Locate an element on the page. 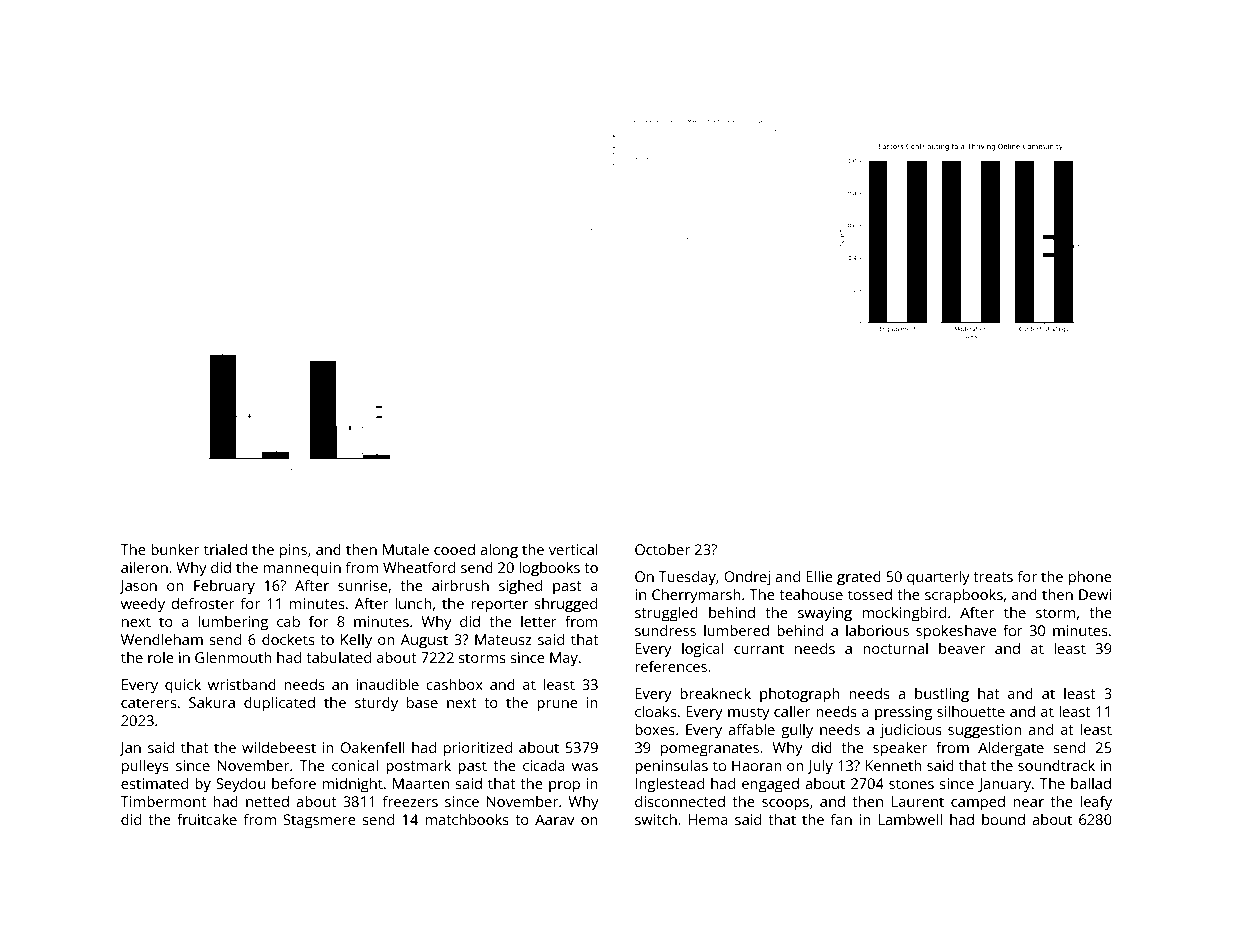 The width and height of the document is (1233, 952). teahouse is located at coordinates (811, 594).
